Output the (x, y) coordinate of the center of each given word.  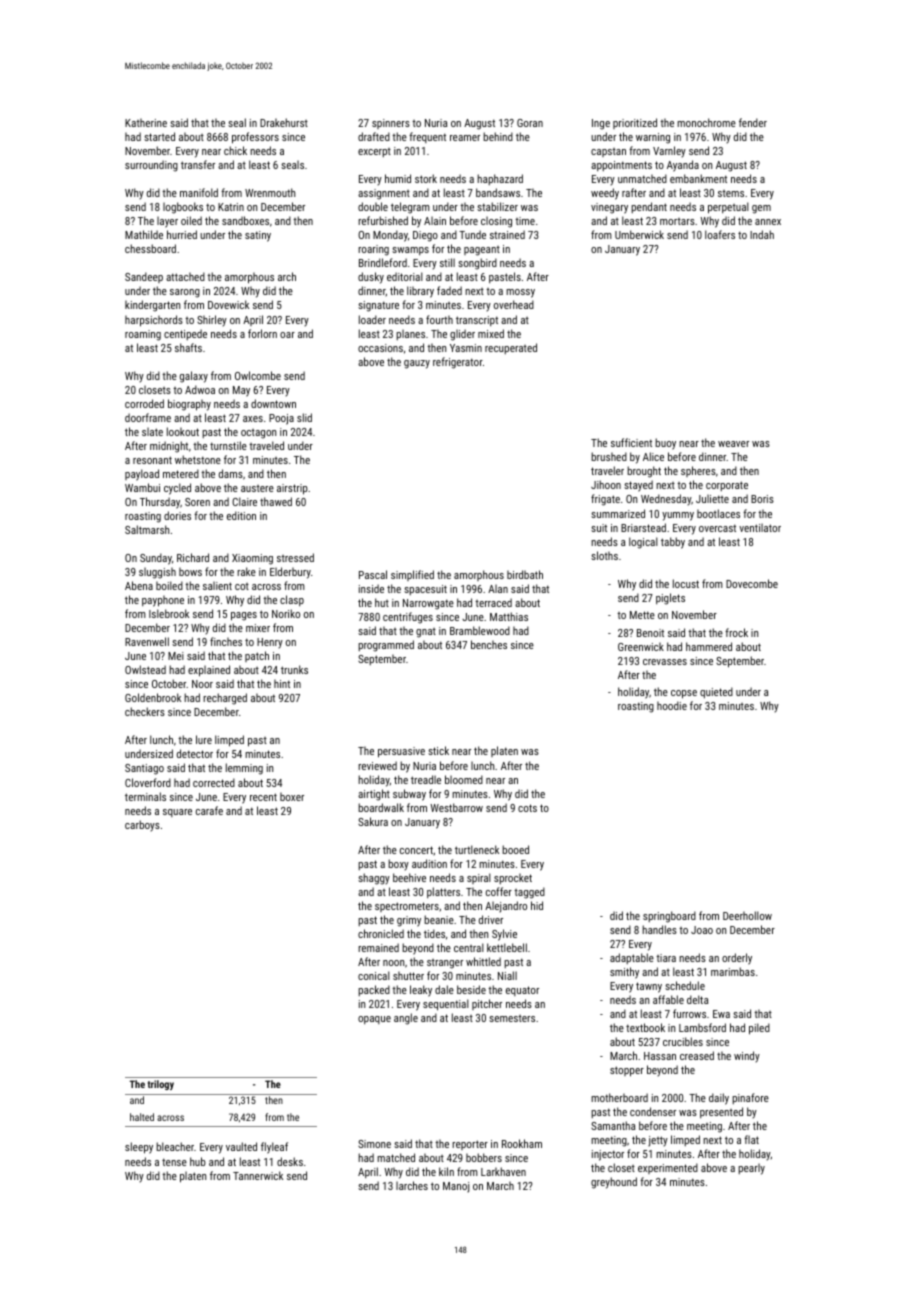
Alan (498, 588)
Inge (601, 124)
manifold (199, 192)
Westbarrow (456, 807)
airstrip (292, 489)
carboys (142, 826)
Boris (762, 499)
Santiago (144, 769)
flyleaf (274, 1148)
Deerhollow (747, 915)
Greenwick (641, 646)
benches (489, 644)
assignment (384, 194)
